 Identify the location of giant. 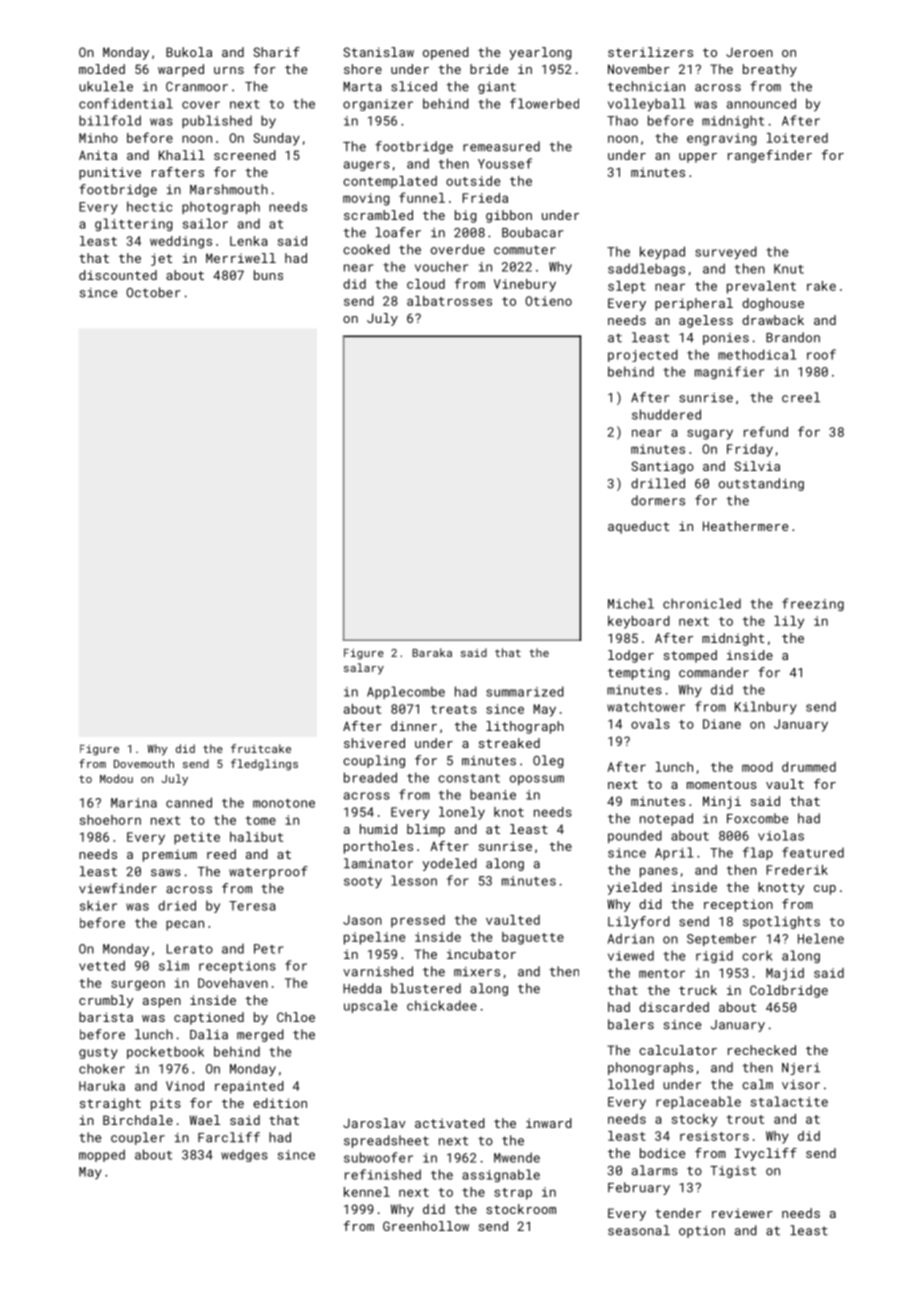
(497, 88).
